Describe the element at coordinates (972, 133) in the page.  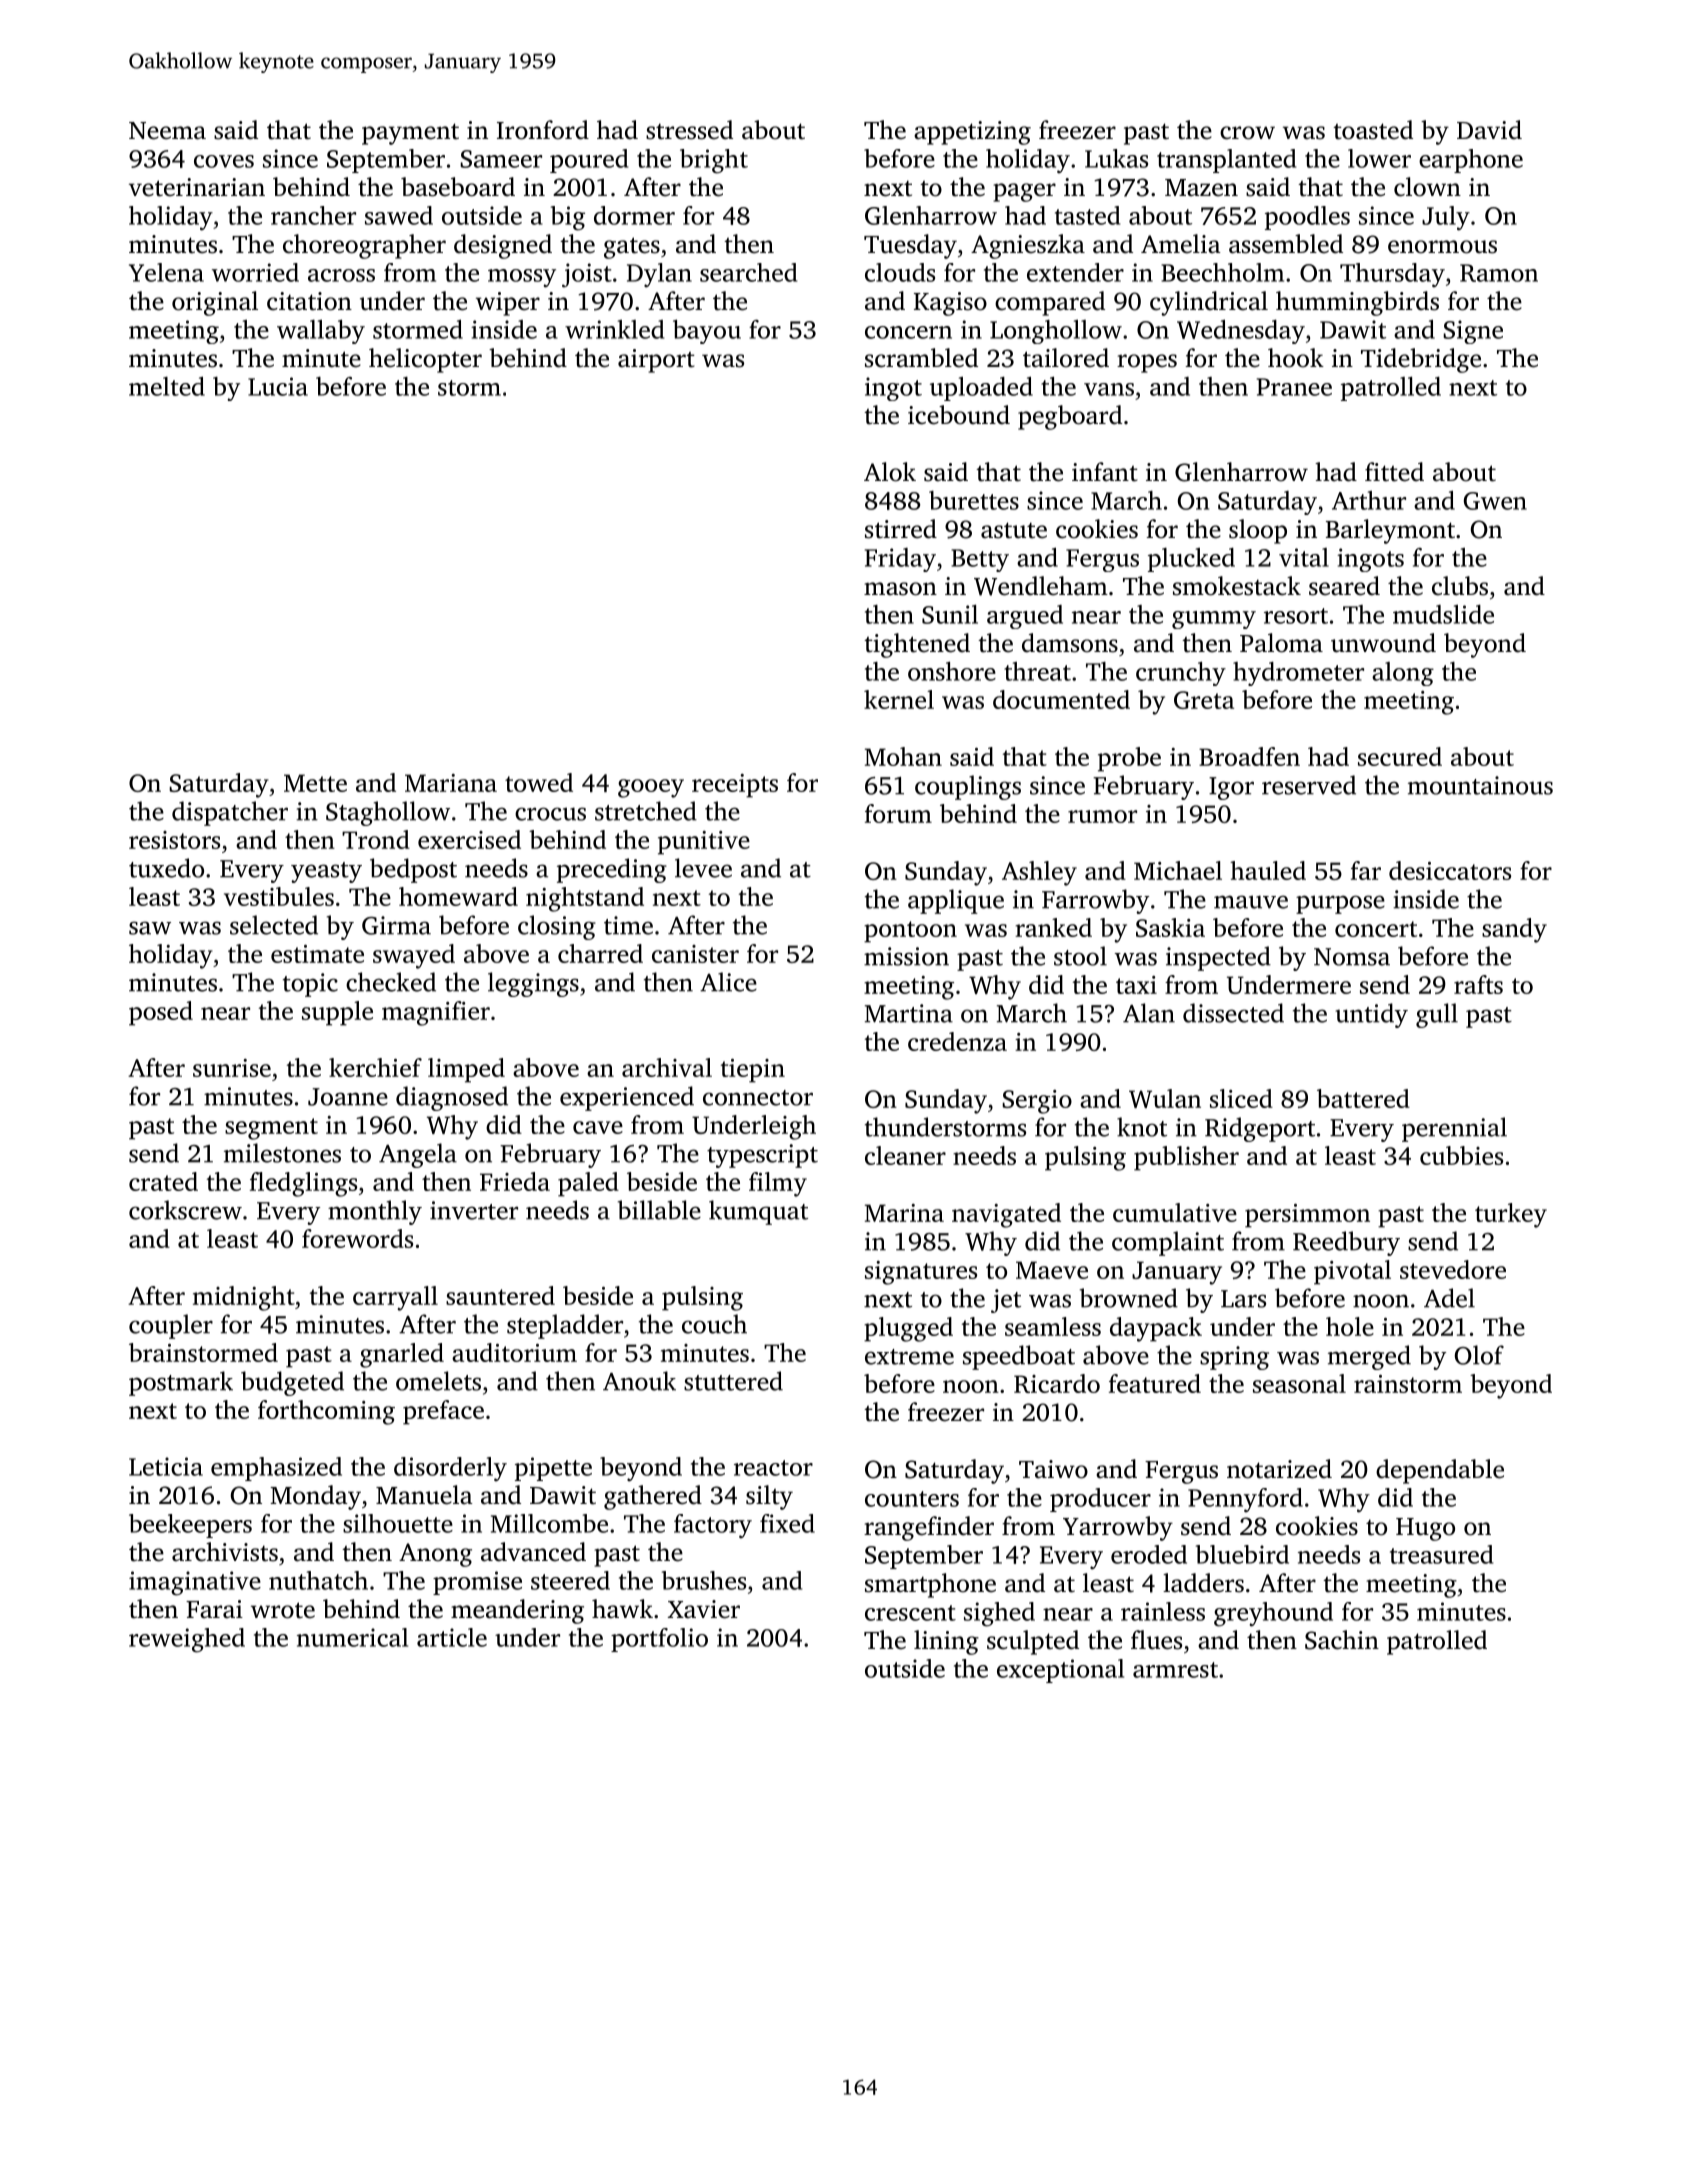
I see `appetizing` at that location.
